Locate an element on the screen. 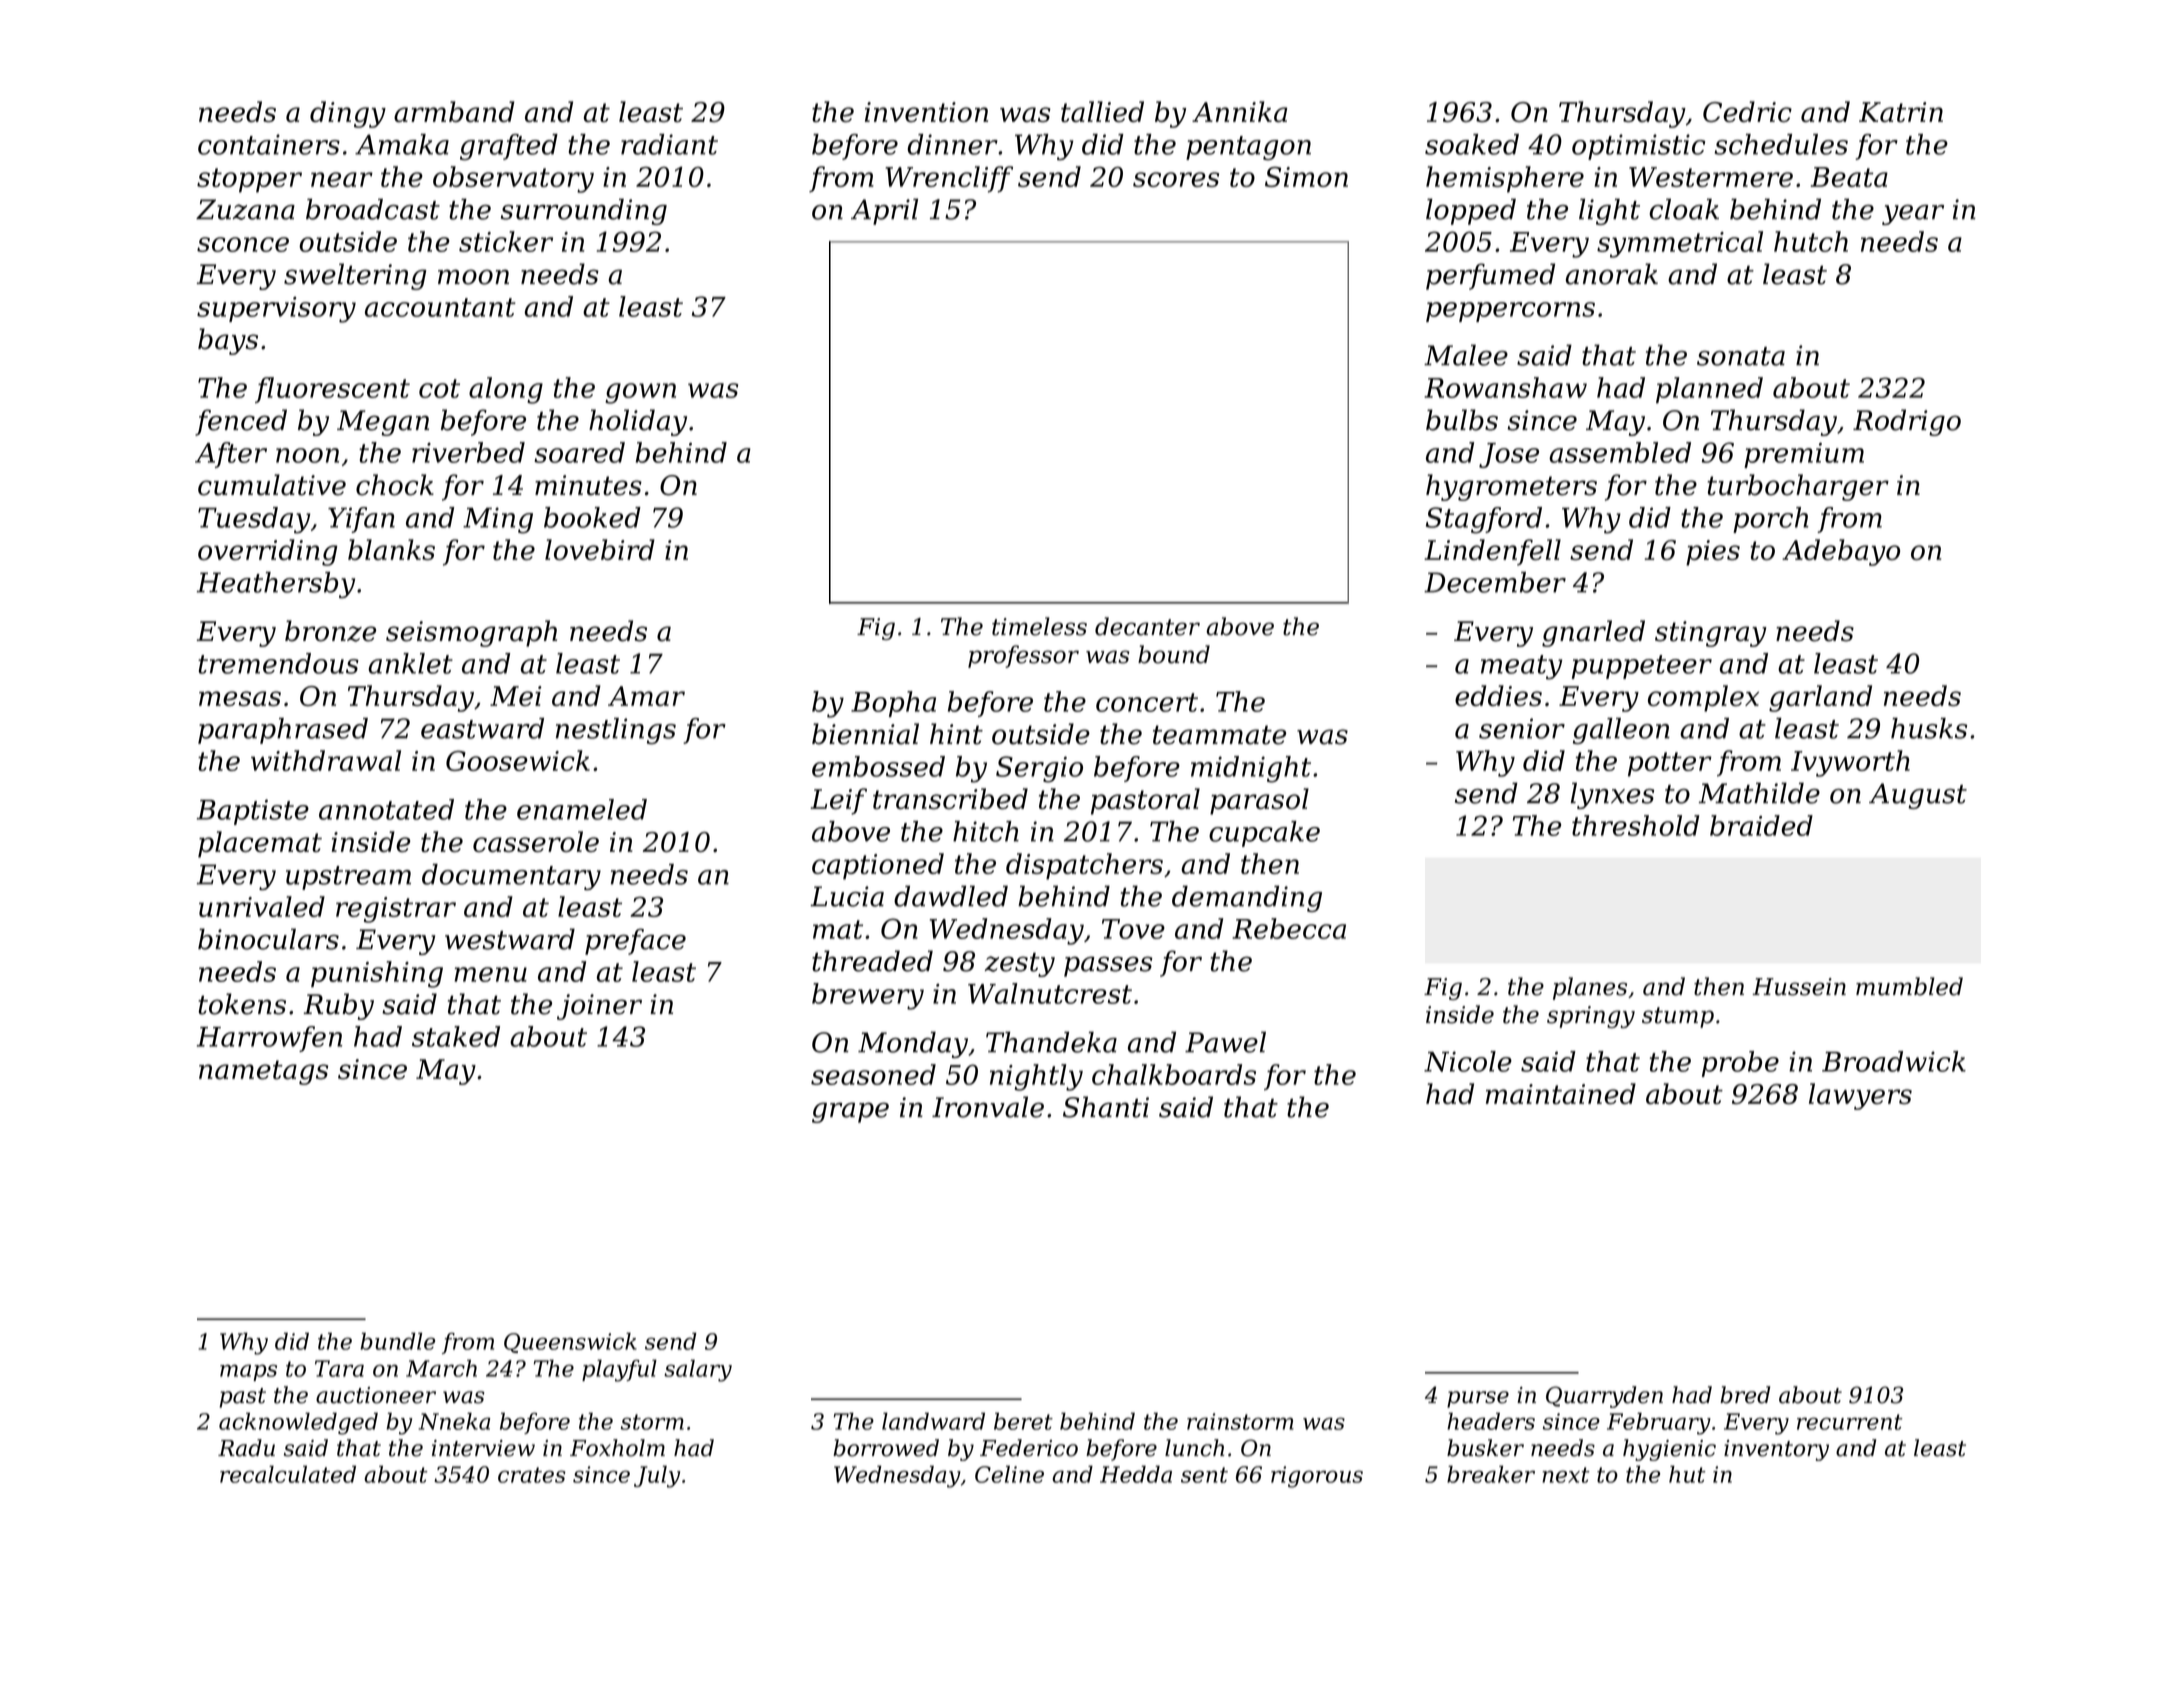 This screenshot has height=1683, width=2178. threaded is located at coordinates (872, 961).
